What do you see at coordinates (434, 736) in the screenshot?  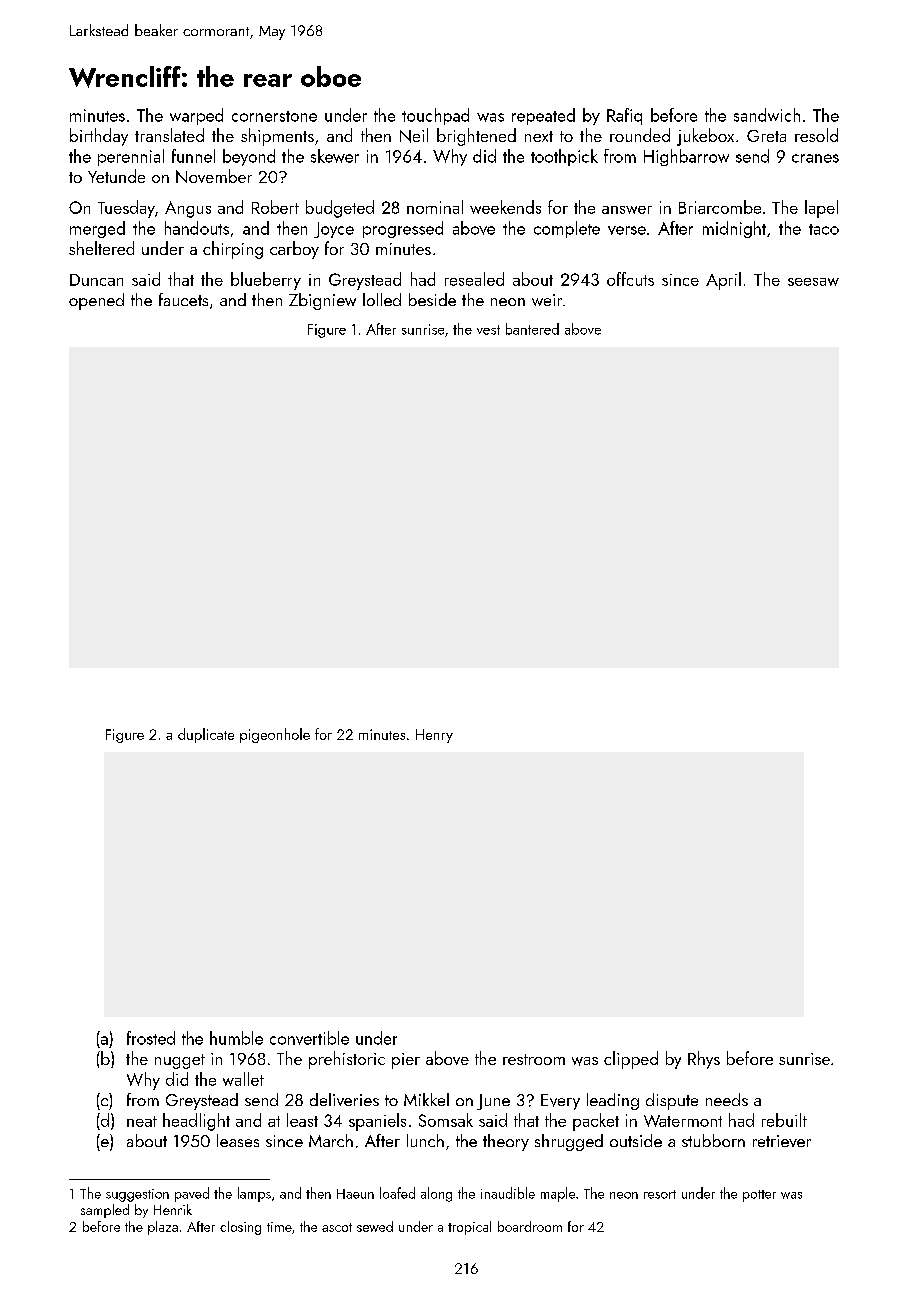 I see `Henry` at bounding box center [434, 736].
